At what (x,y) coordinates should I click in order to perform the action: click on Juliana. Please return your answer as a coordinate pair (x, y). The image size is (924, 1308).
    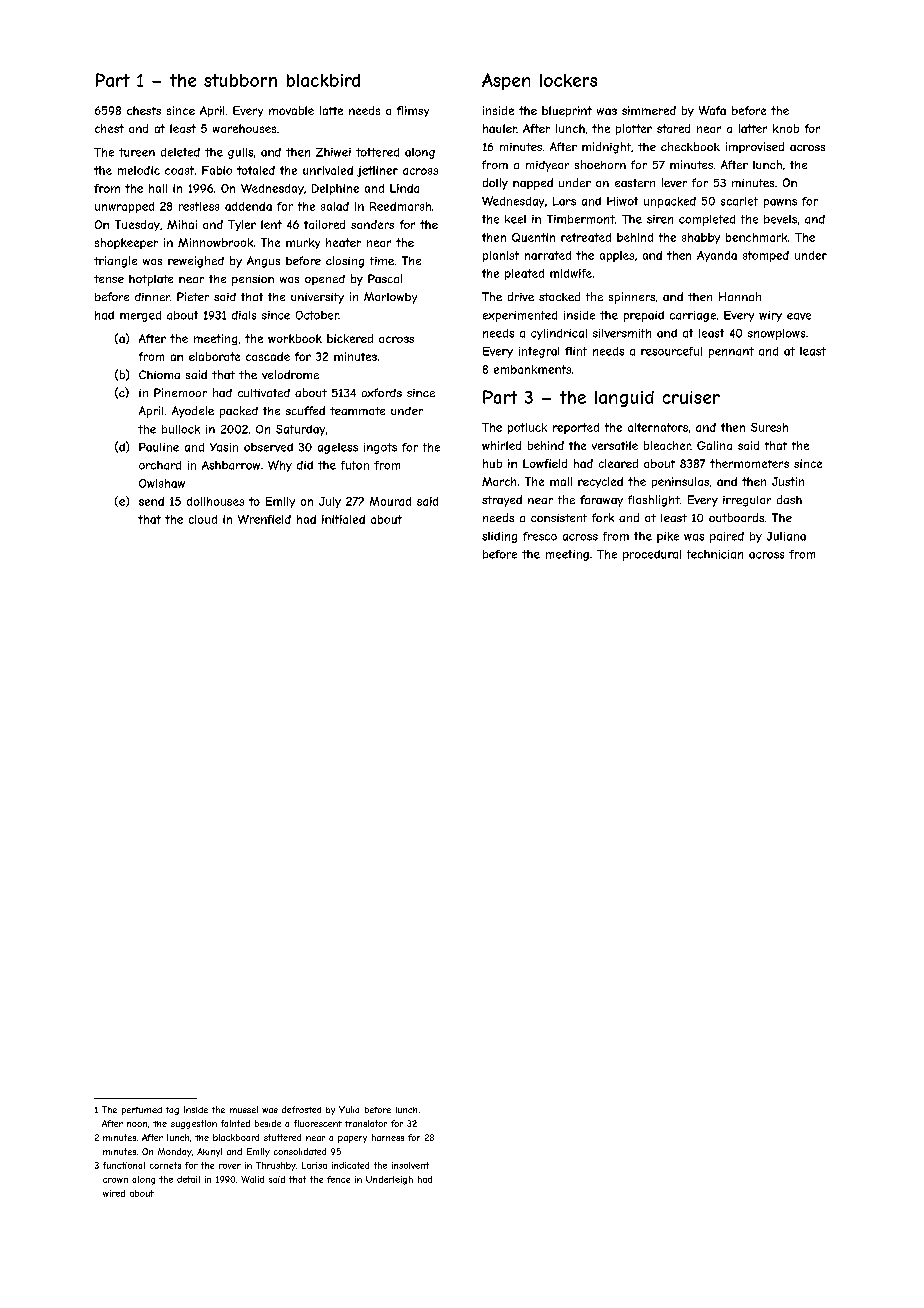
    Looking at the image, I should click on (786, 536).
